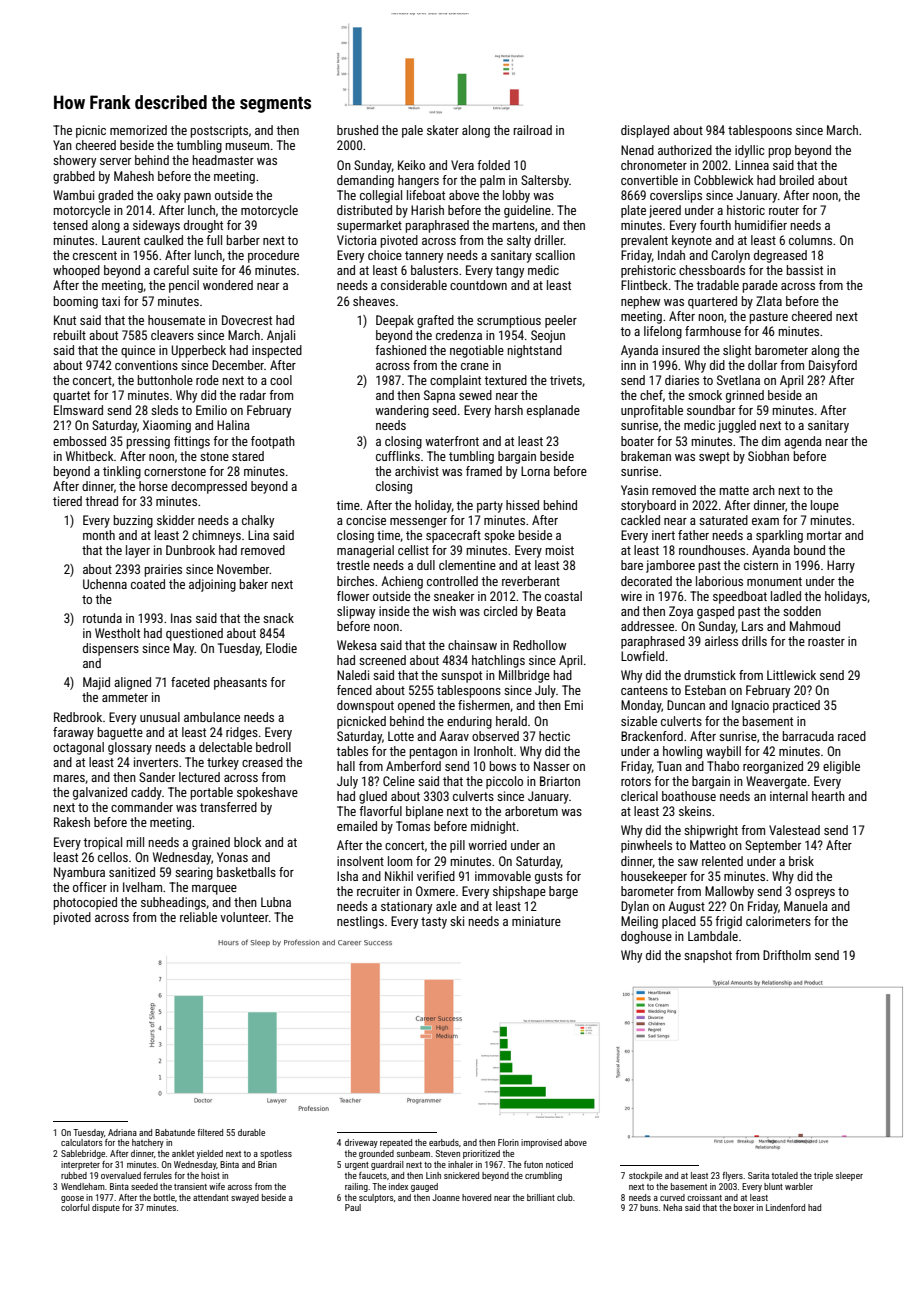 The image size is (924, 1308). What do you see at coordinates (122, 1132) in the page?
I see `Adriana` at bounding box center [122, 1132].
